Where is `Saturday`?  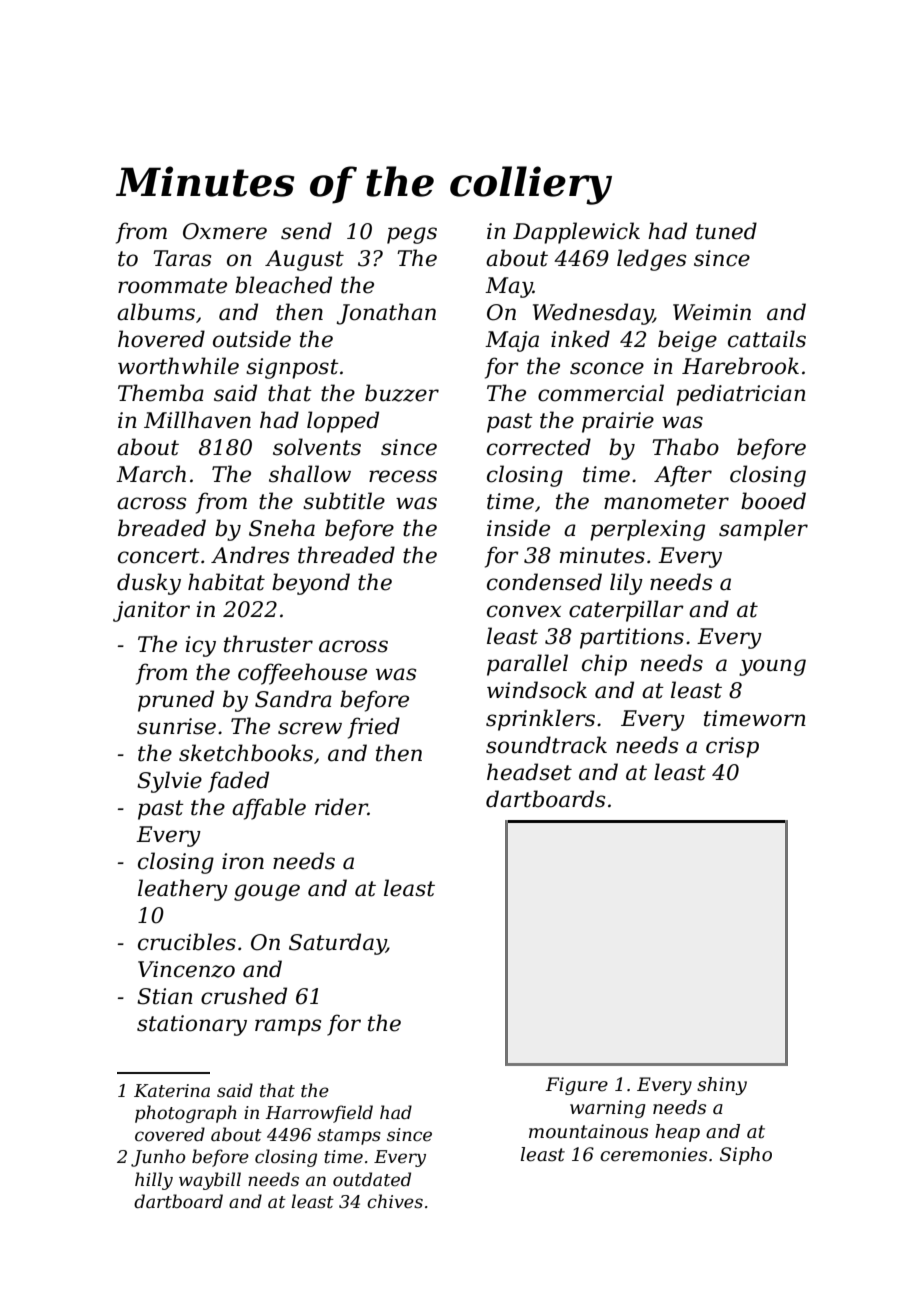 Saturday is located at coordinates (337, 944).
